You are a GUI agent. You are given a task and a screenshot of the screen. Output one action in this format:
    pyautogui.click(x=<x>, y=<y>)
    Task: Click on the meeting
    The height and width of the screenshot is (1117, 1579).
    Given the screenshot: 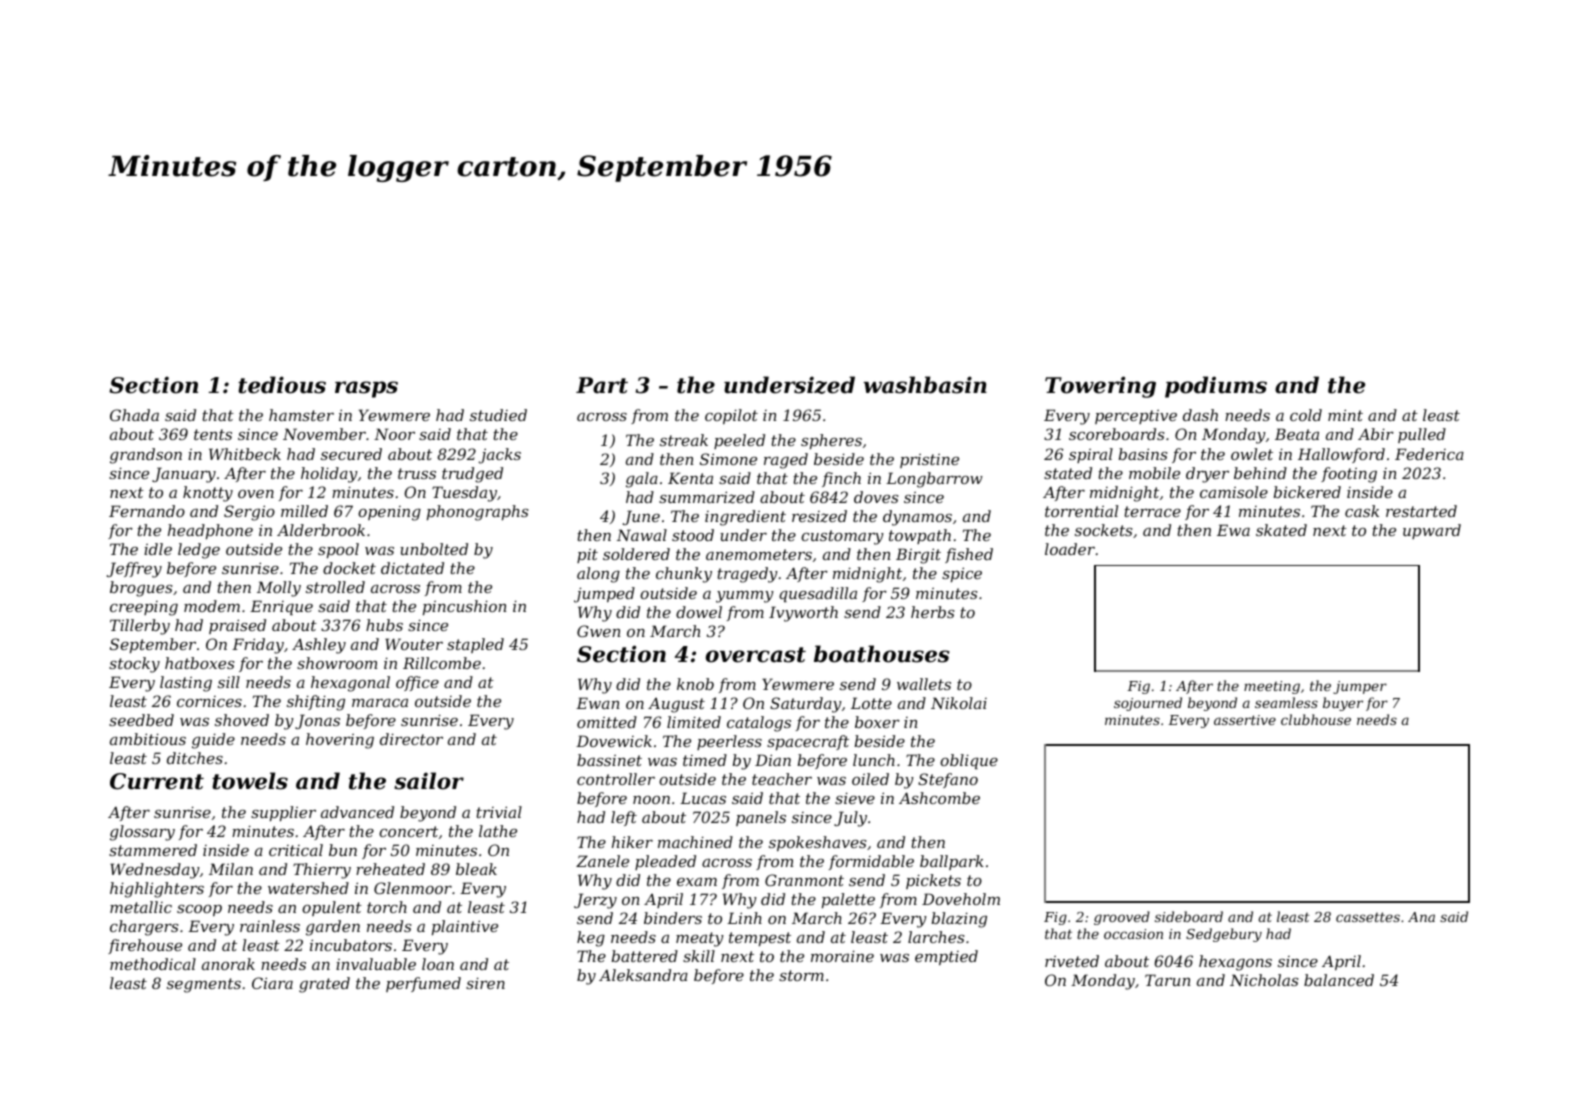 What is the action you would take?
    pyautogui.click(x=1272, y=687)
